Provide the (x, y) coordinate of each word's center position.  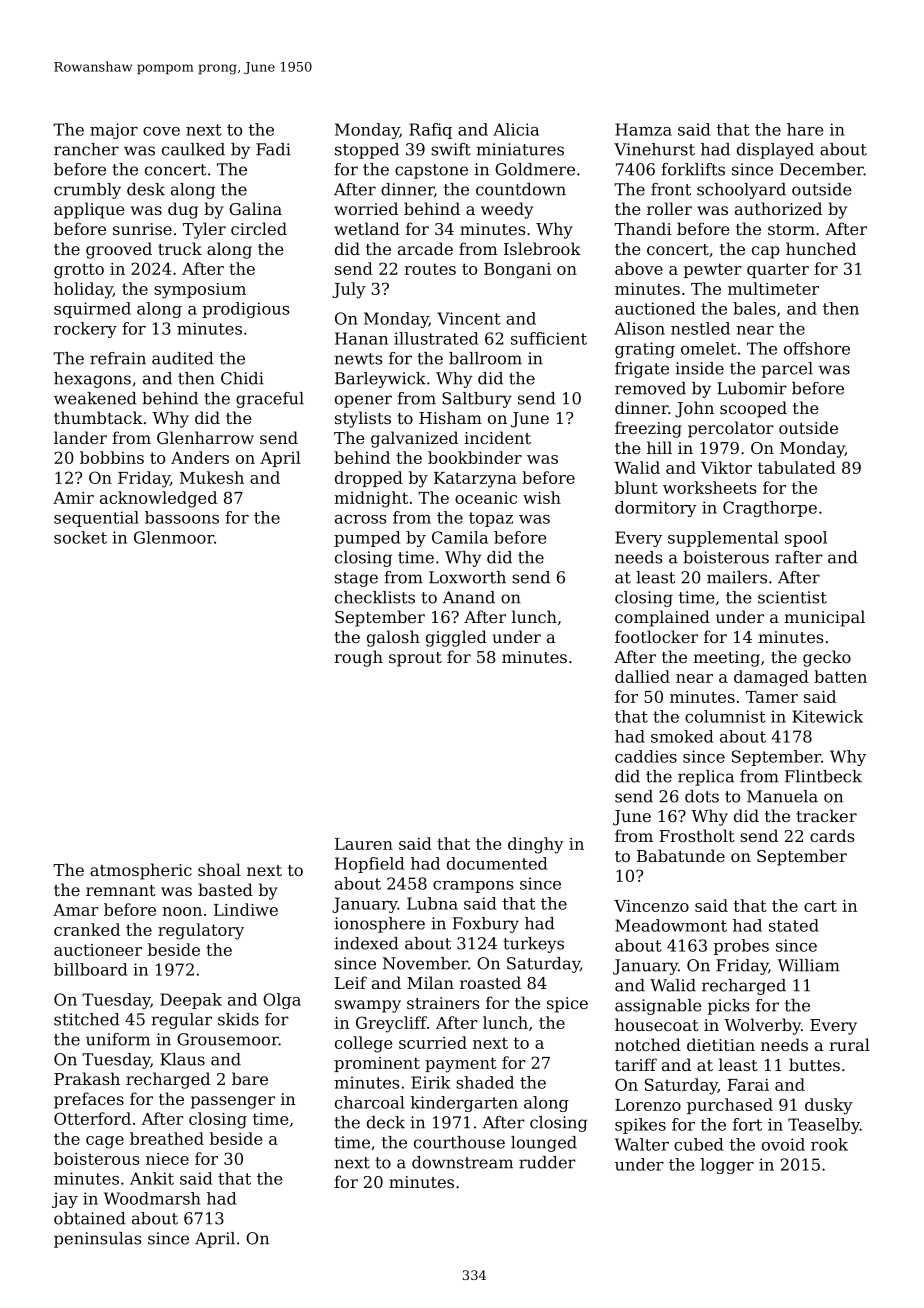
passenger (233, 1102)
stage (356, 579)
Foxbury (486, 925)
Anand (469, 597)
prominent (377, 1064)
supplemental (723, 539)
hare (805, 129)
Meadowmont (671, 925)
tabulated (797, 467)
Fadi (273, 149)
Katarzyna (475, 480)
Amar (76, 910)
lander (80, 437)
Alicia (516, 129)
